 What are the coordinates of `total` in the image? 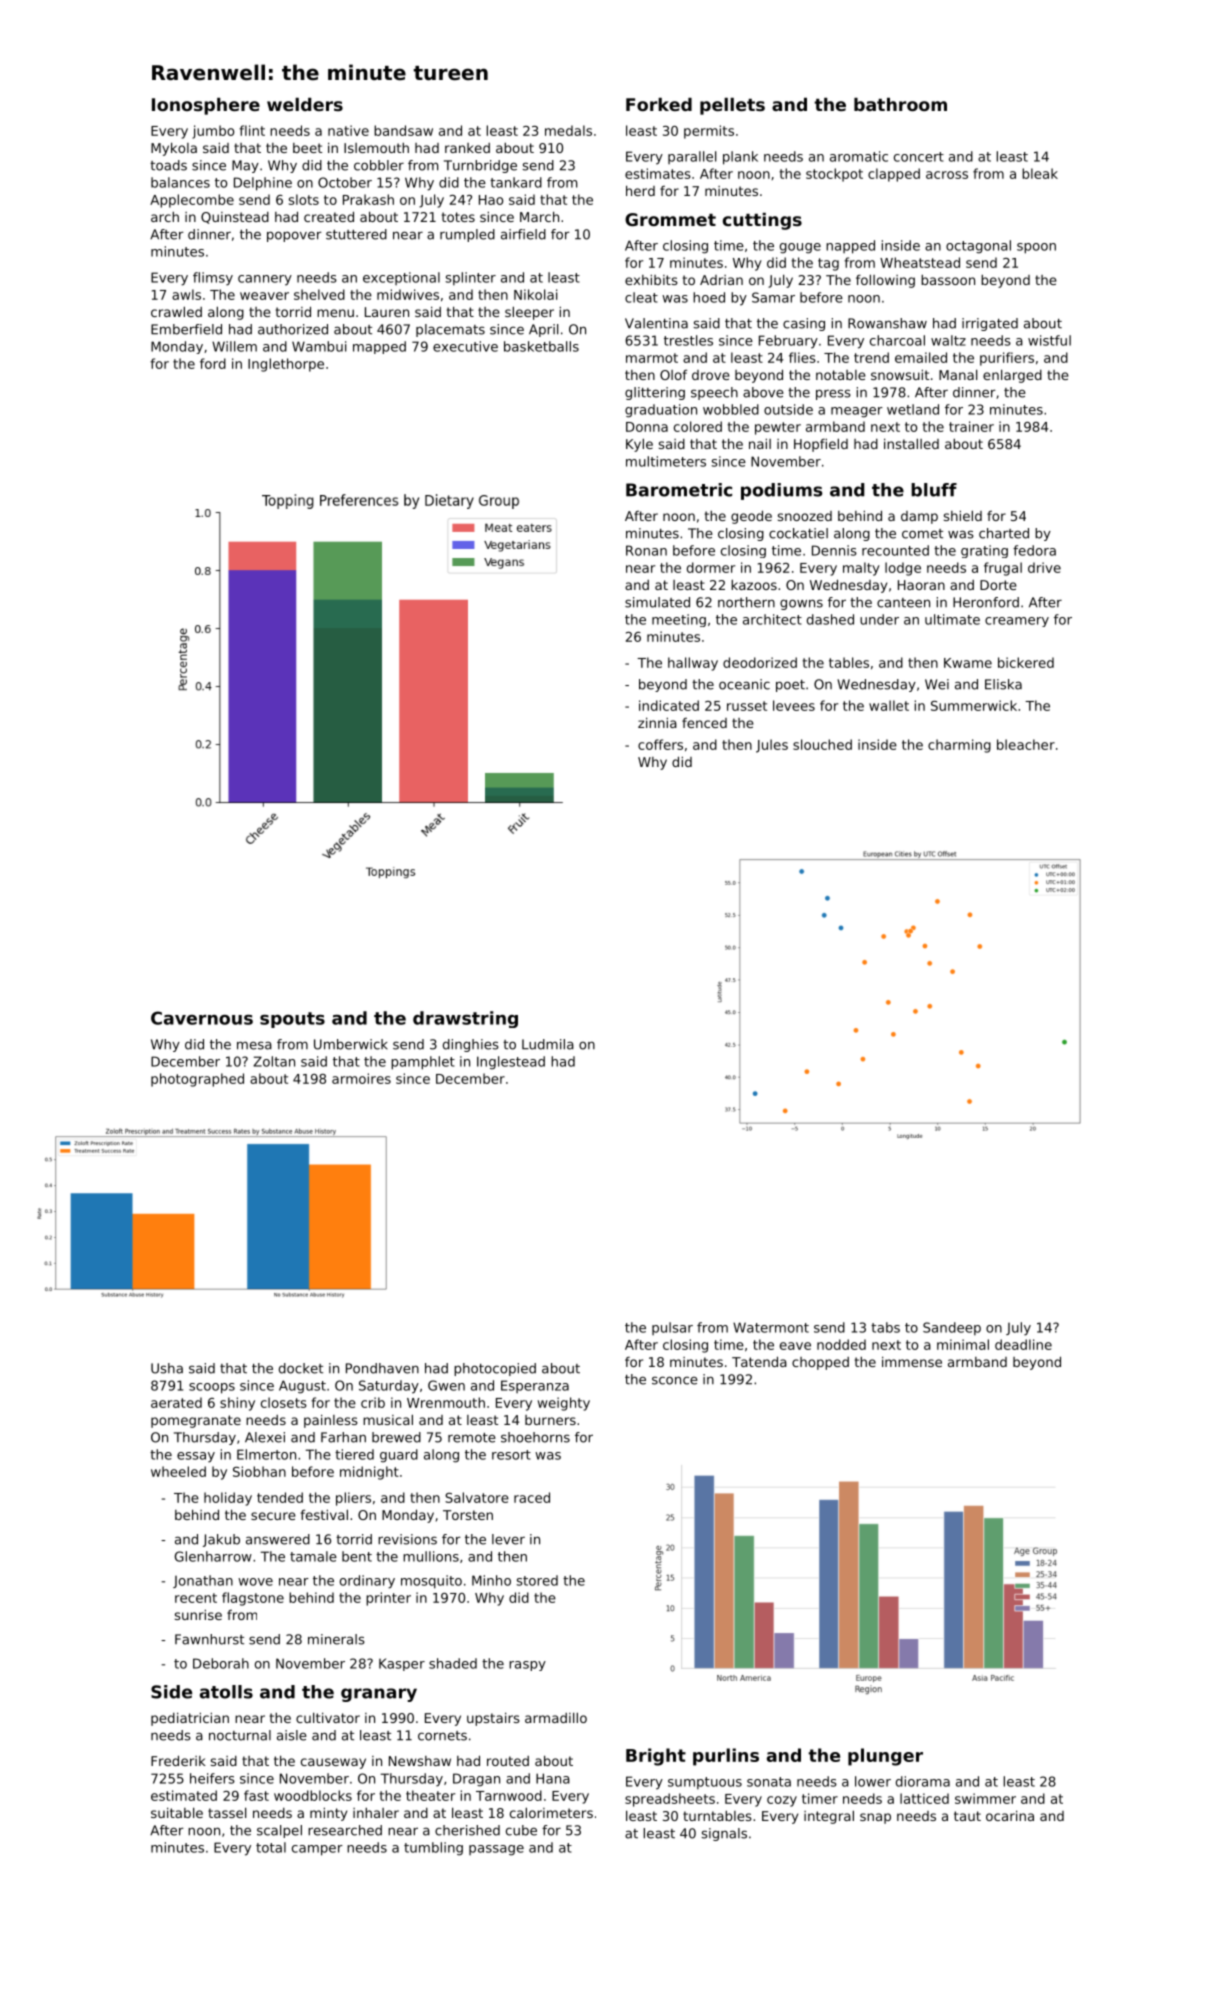 It's located at (271, 1847).
